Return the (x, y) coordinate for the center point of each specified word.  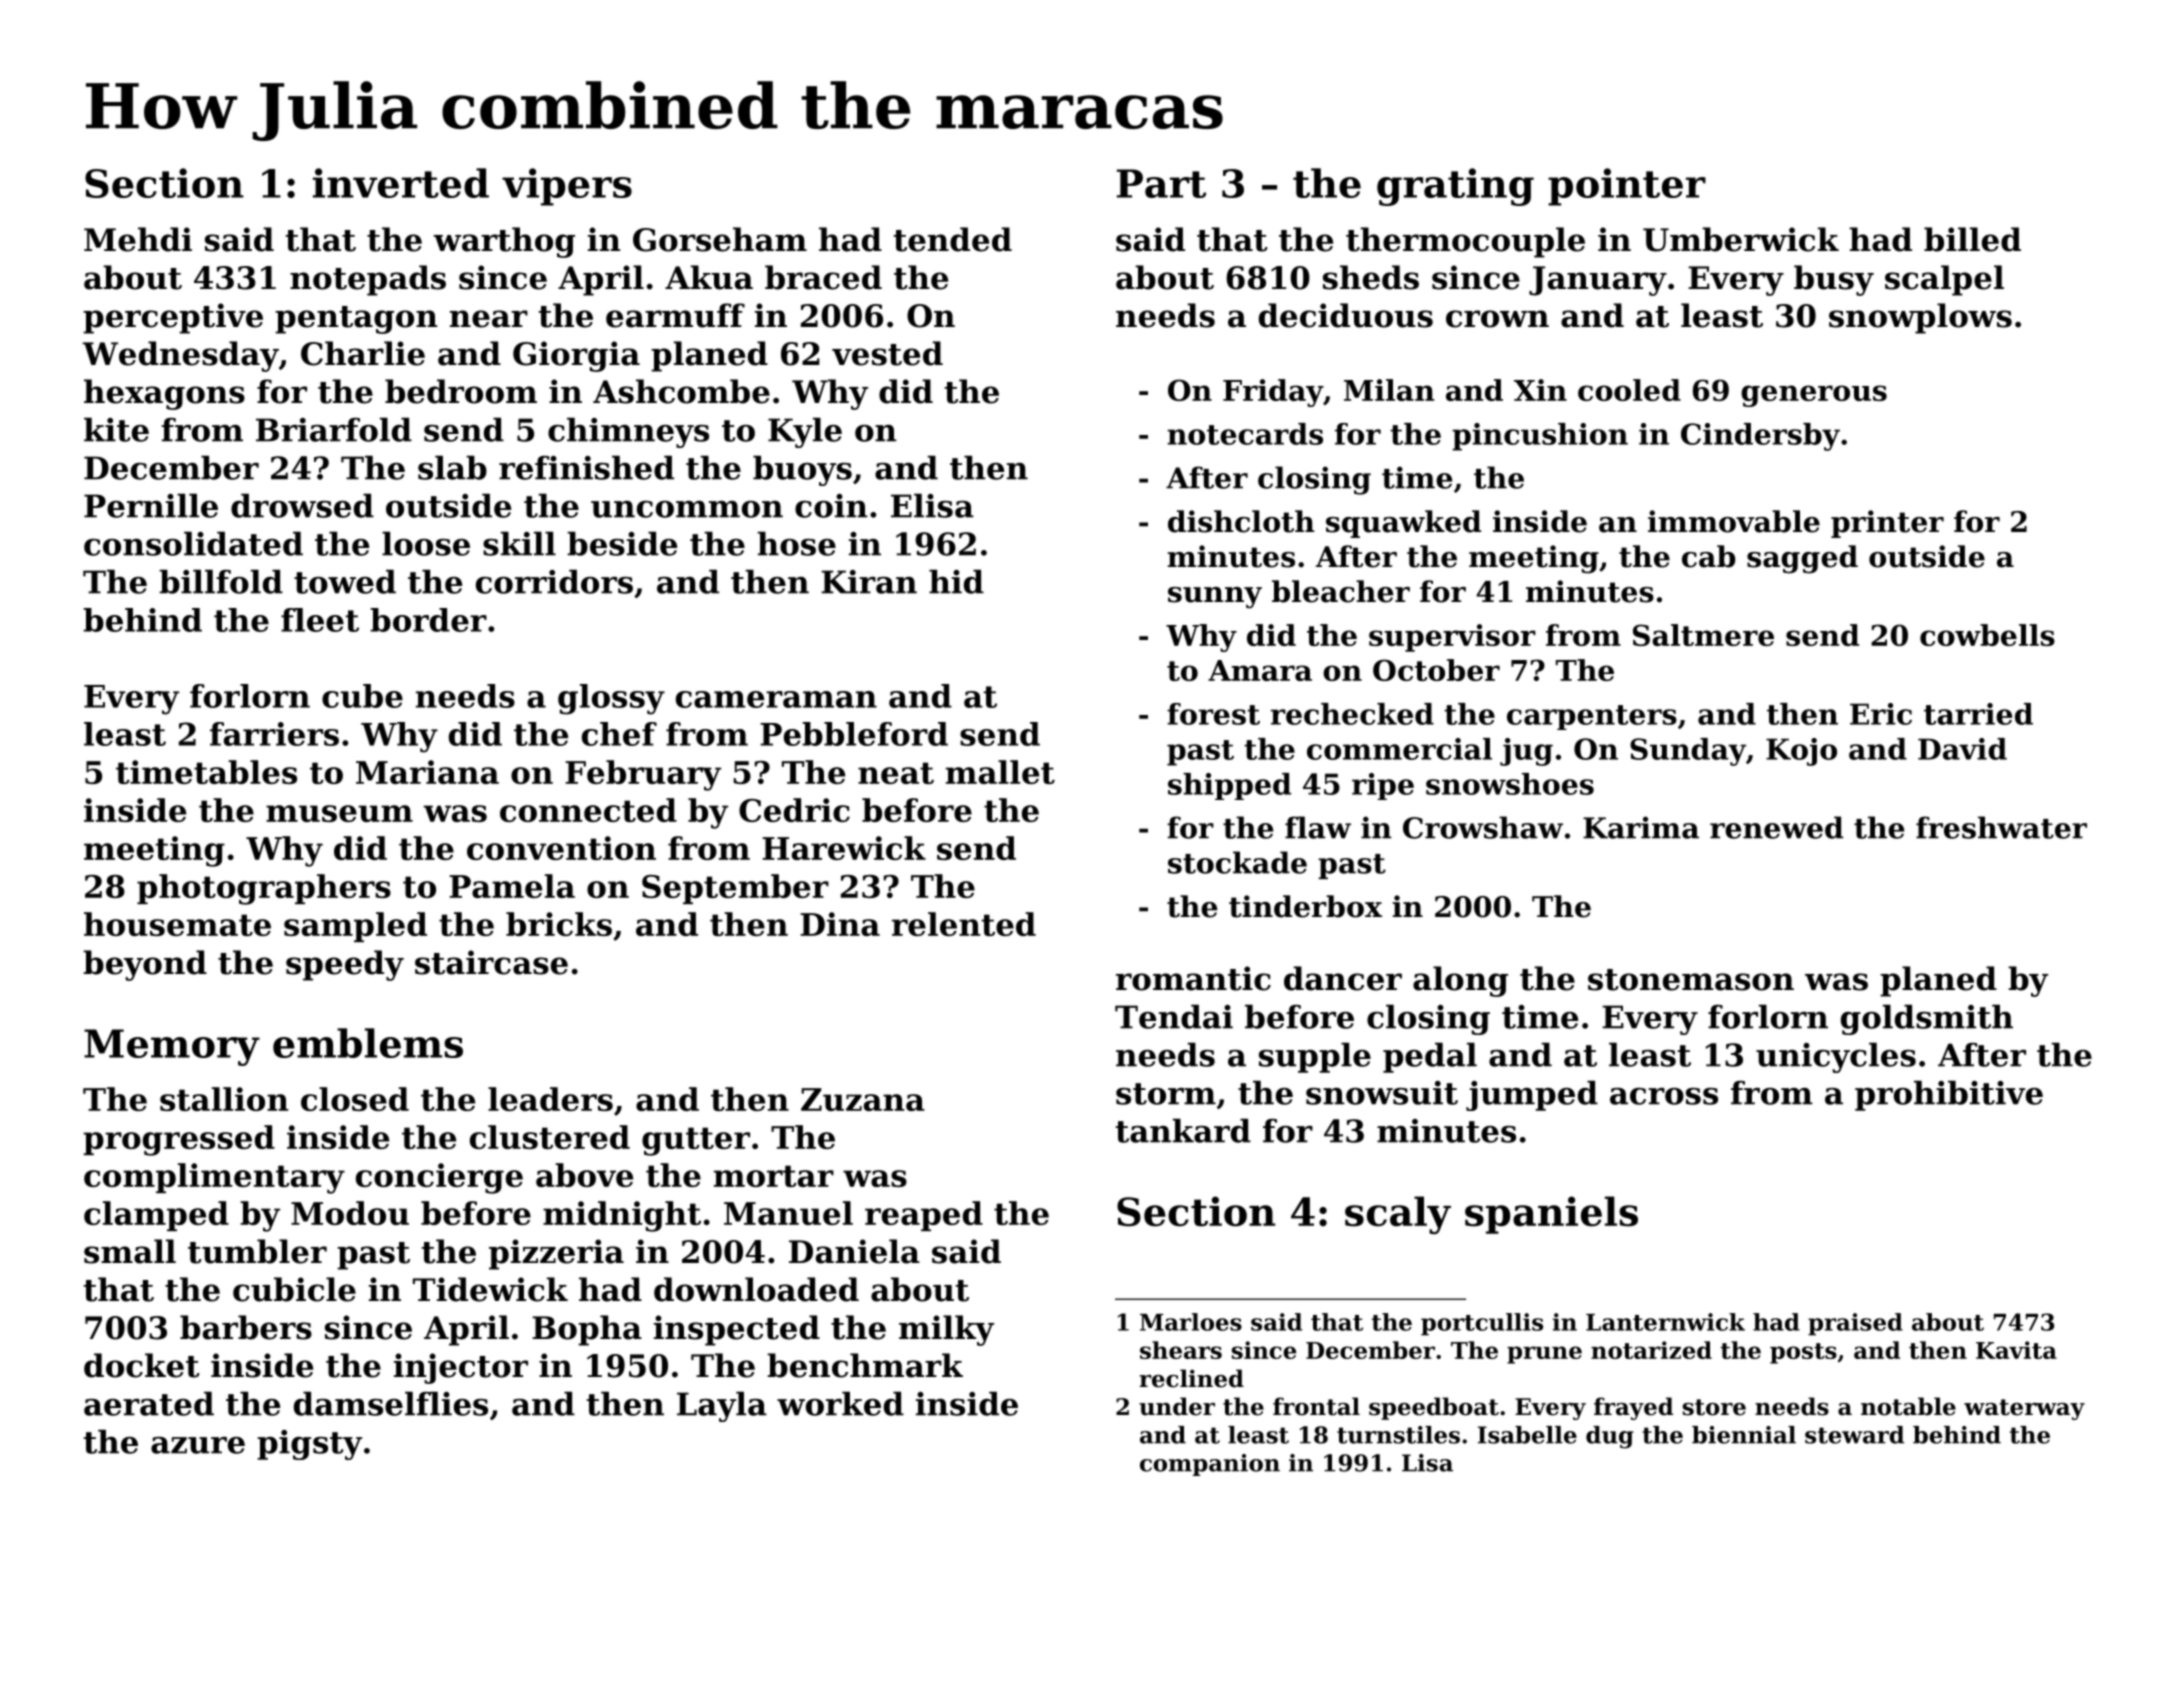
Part (1161, 183)
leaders (550, 1099)
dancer (1343, 978)
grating (1455, 187)
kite (116, 429)
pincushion (1540, 437)
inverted (401, 183)
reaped (924, 1216)
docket (142, 1365)
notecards (1245, 434)
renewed (1776, 827)
